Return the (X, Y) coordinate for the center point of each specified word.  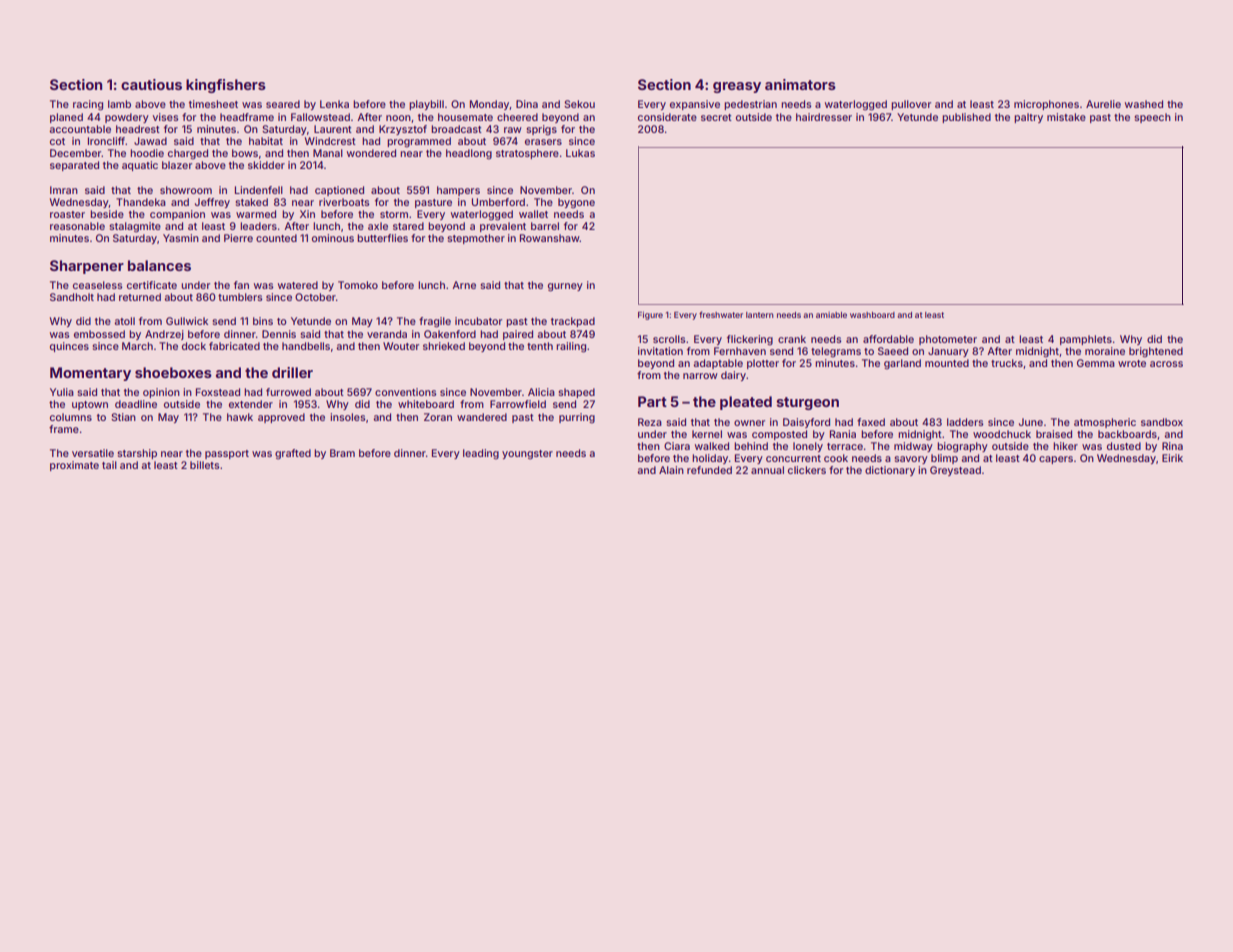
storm (394, 214)
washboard (872, 315)
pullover (911, 105)
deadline (136, 404)
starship (137, 454)
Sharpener (87, 267)
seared (283, 104)
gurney (565, 287)
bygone (576, 203)
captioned (339, 191)
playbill (426, 105)
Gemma (1096, 363)
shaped (576, 393)
